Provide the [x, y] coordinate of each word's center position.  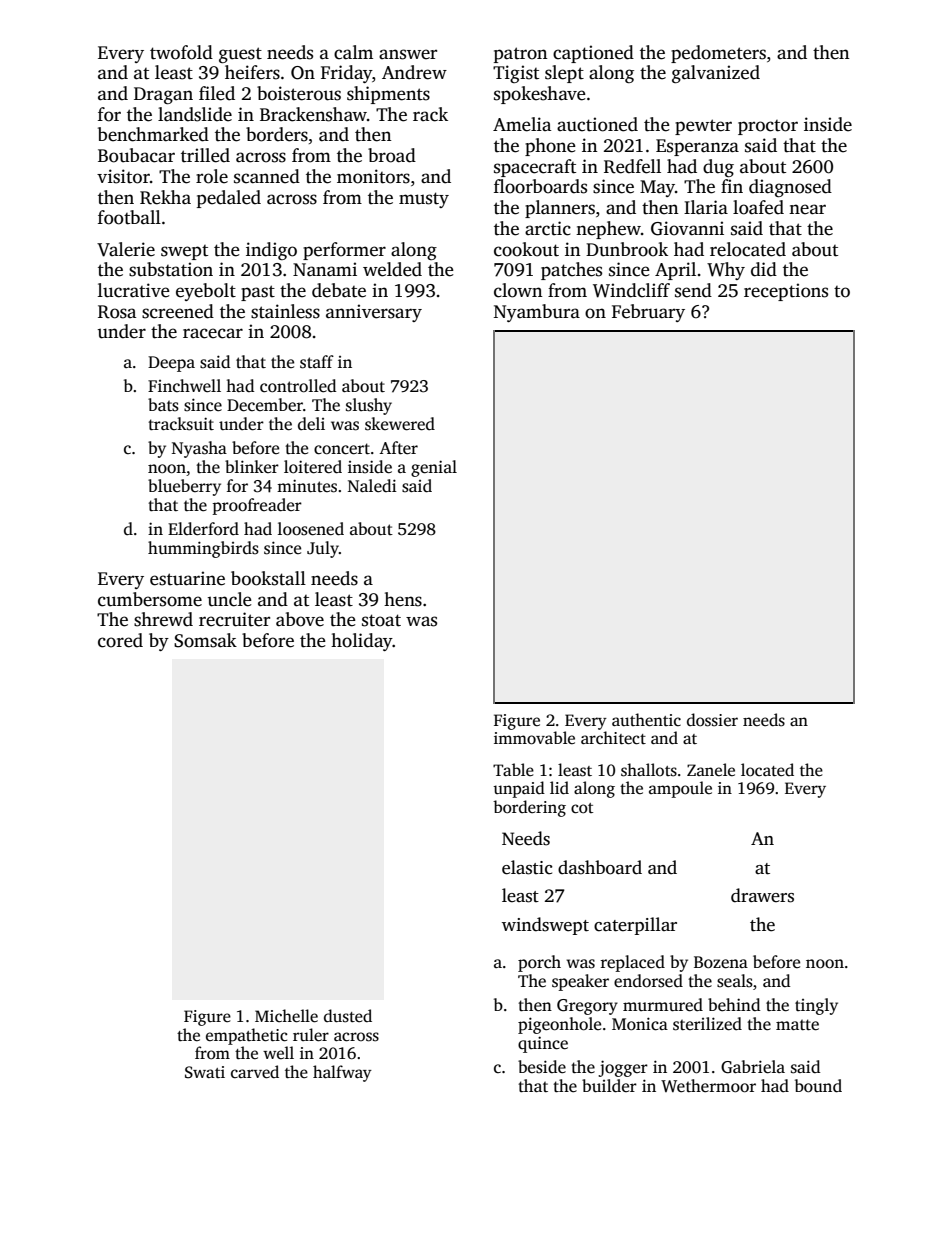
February [648, 313]
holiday [362, 642]
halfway [342, 1073]
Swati [205, 1072]
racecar [213, 333]
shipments [388, 95]
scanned [267, 176]
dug [718, 168]
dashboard [600, 867]
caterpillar [635, 926]
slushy [369, 406]
